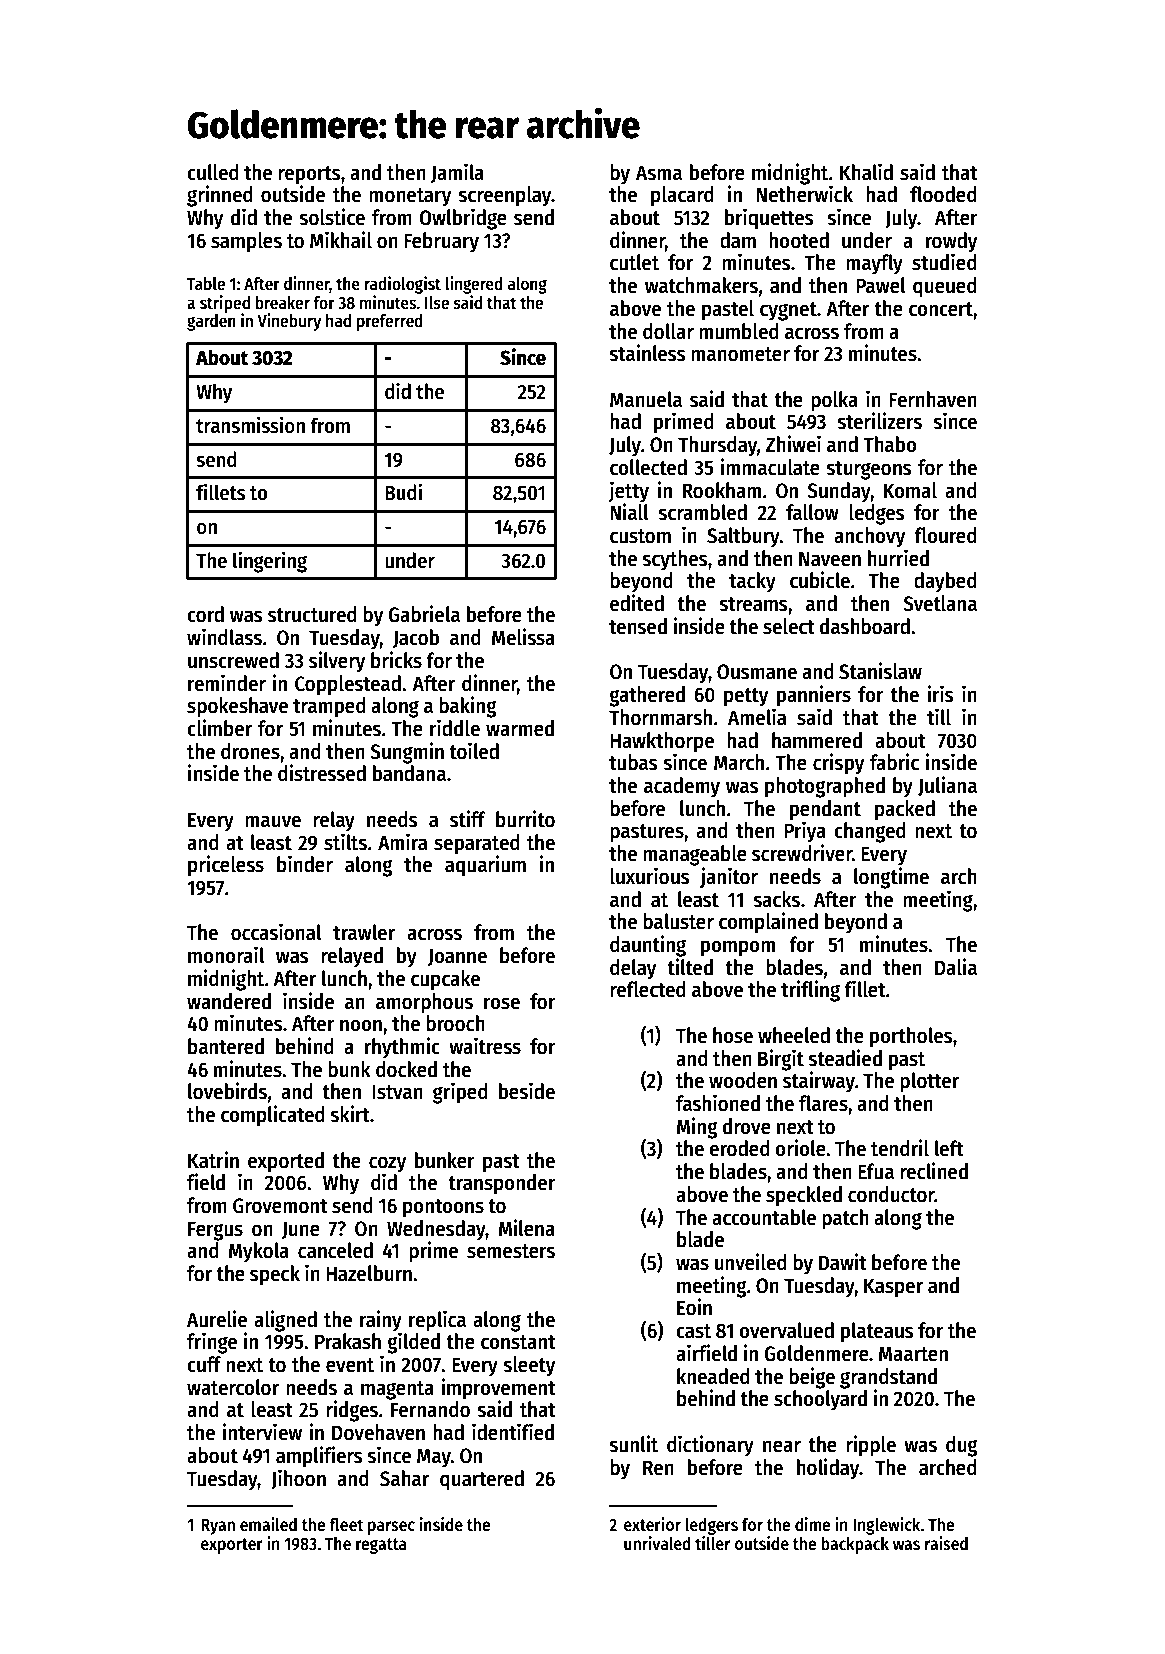 This page has width=1165, height=1654. Describe the element at coordinates (403, 492) in the page. I see `Budi` at that location.
